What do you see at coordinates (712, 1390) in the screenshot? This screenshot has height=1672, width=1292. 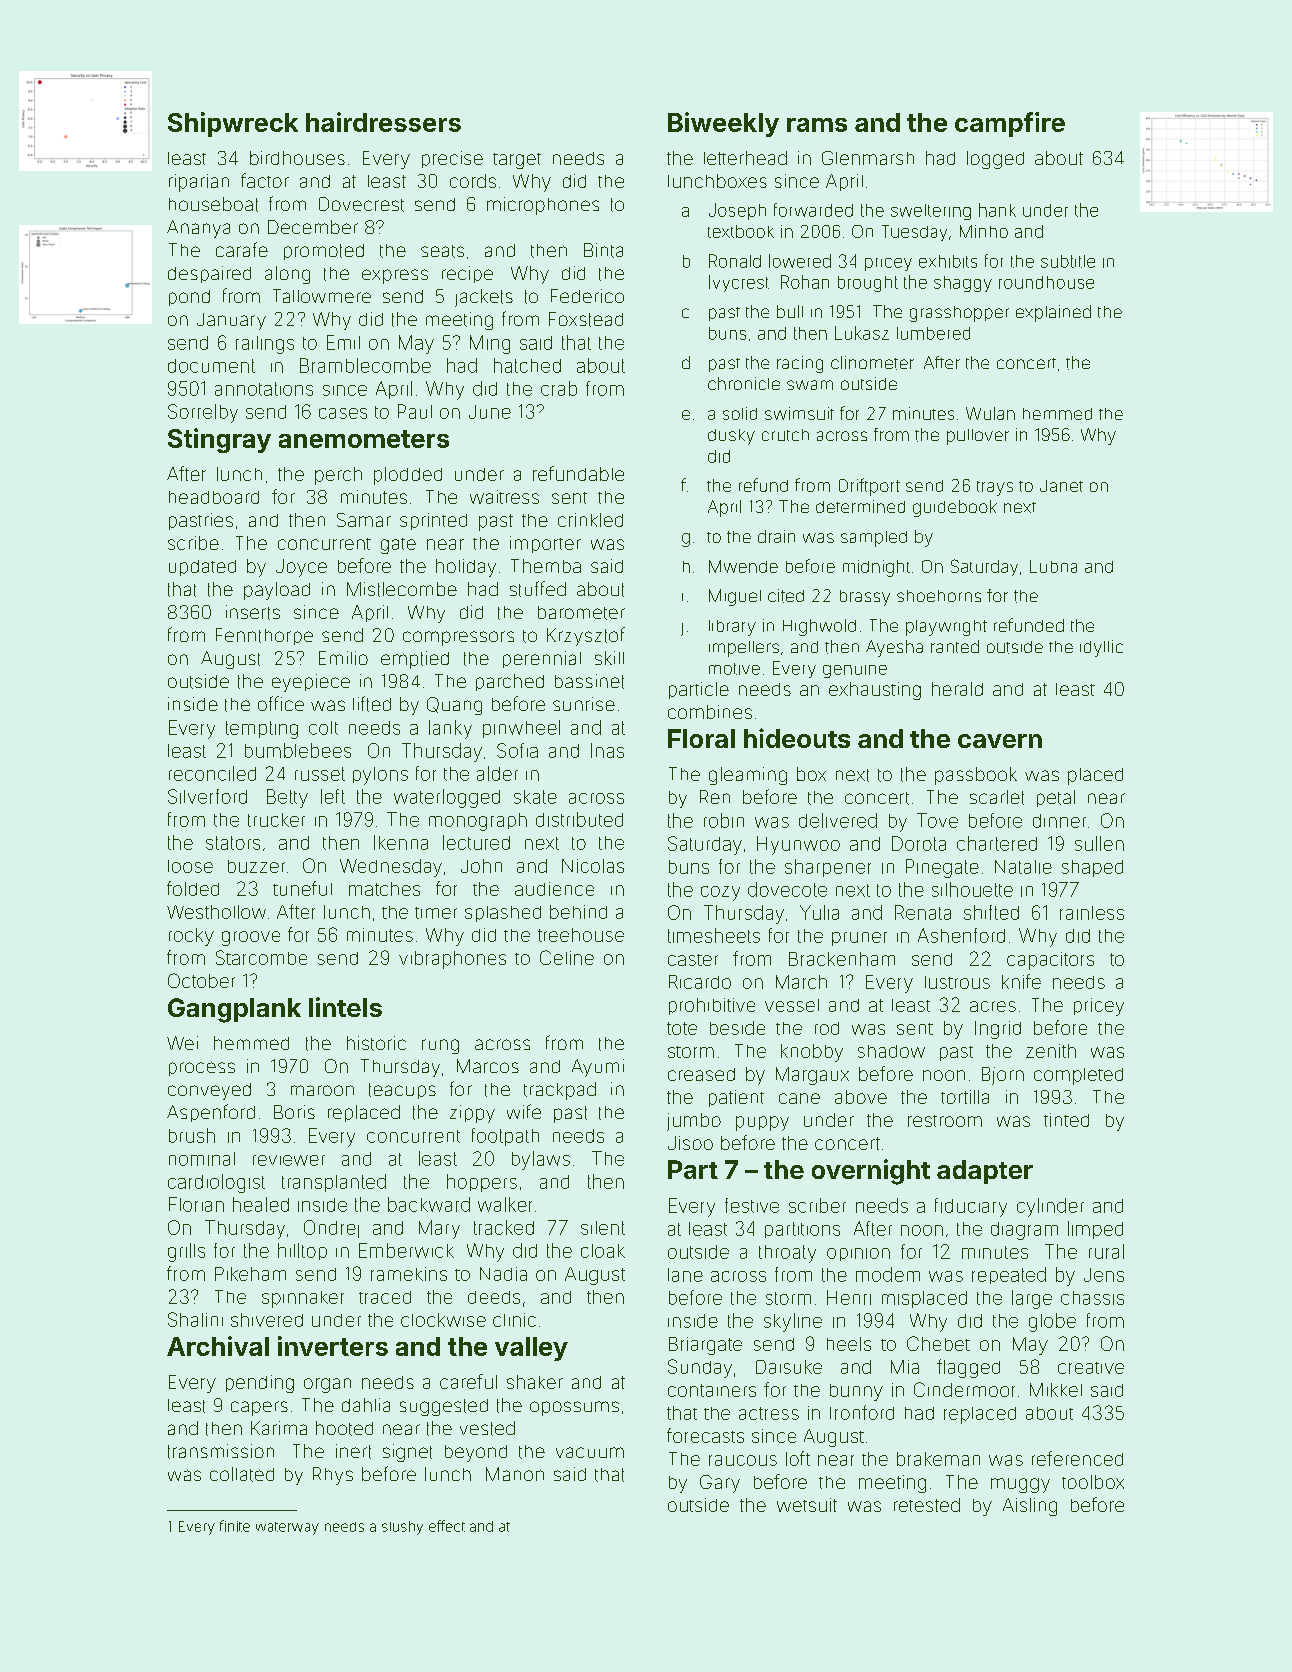 I see `containers` at bounding box center [712, 1390].
